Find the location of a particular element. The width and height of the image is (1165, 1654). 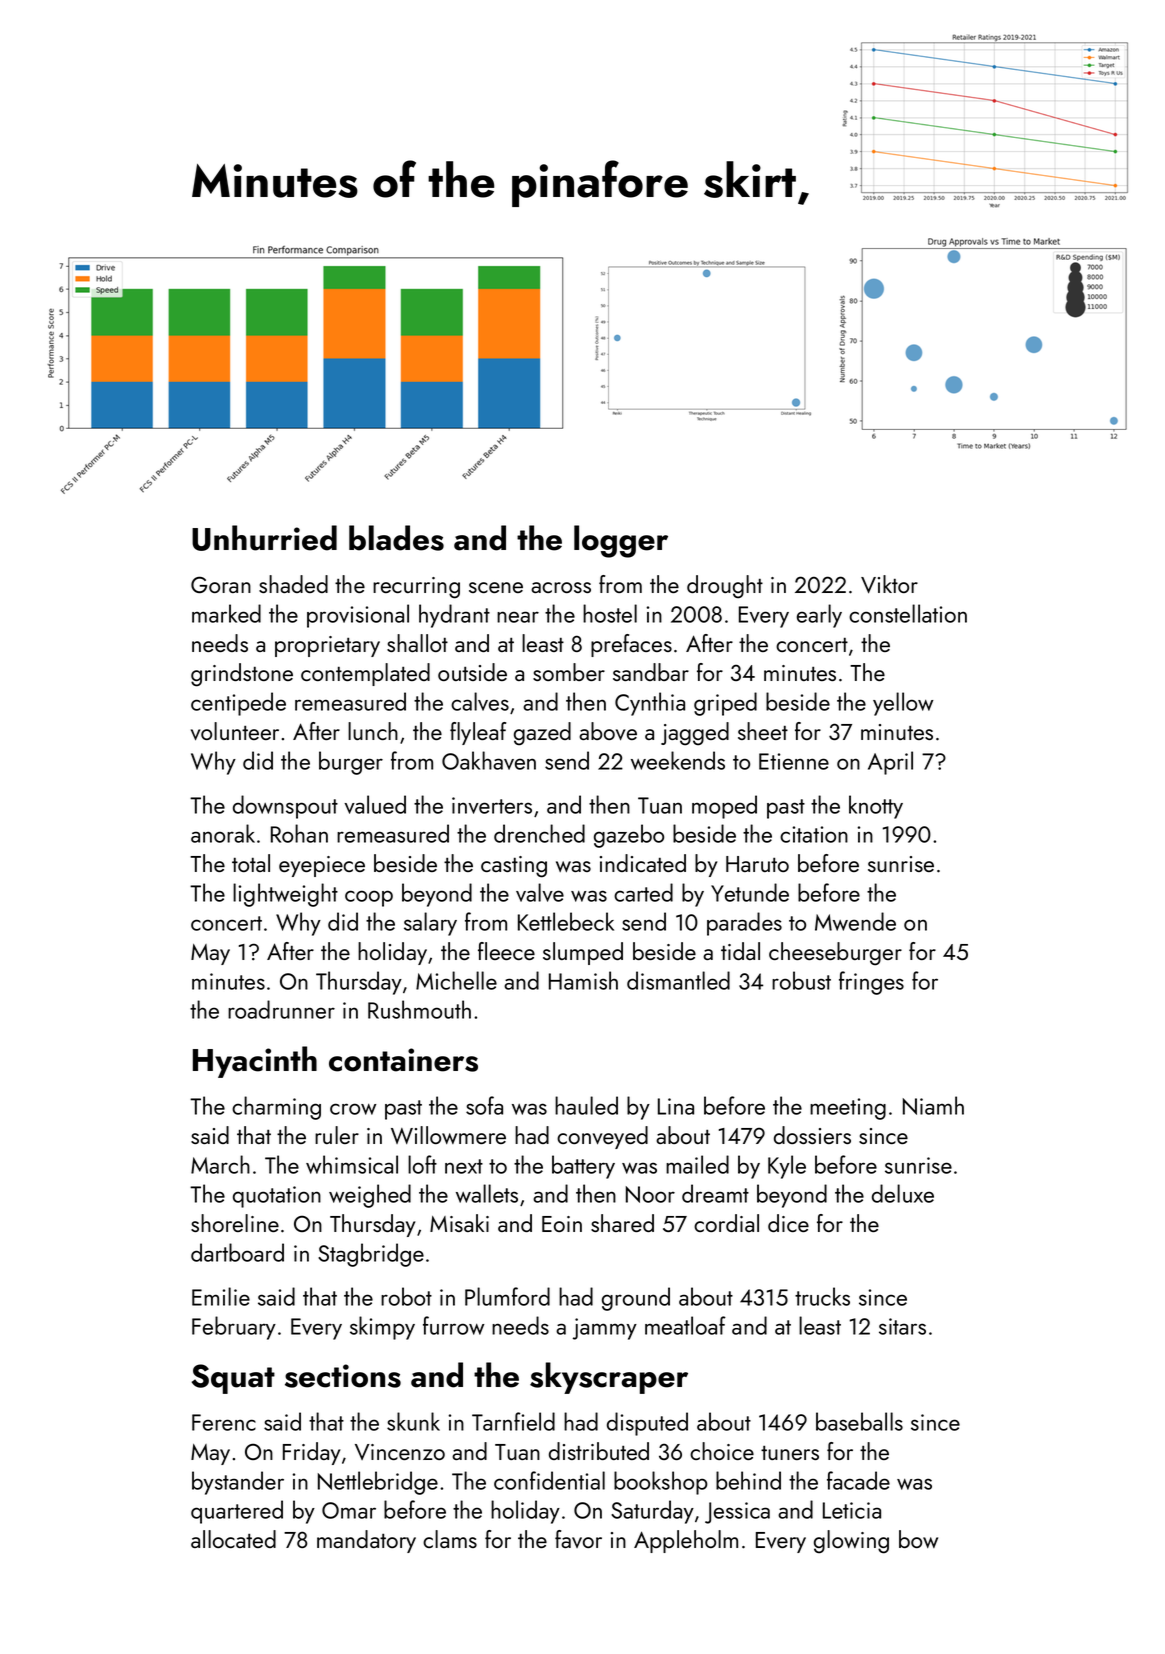

confidential is located at coordinates (549, 1480).
